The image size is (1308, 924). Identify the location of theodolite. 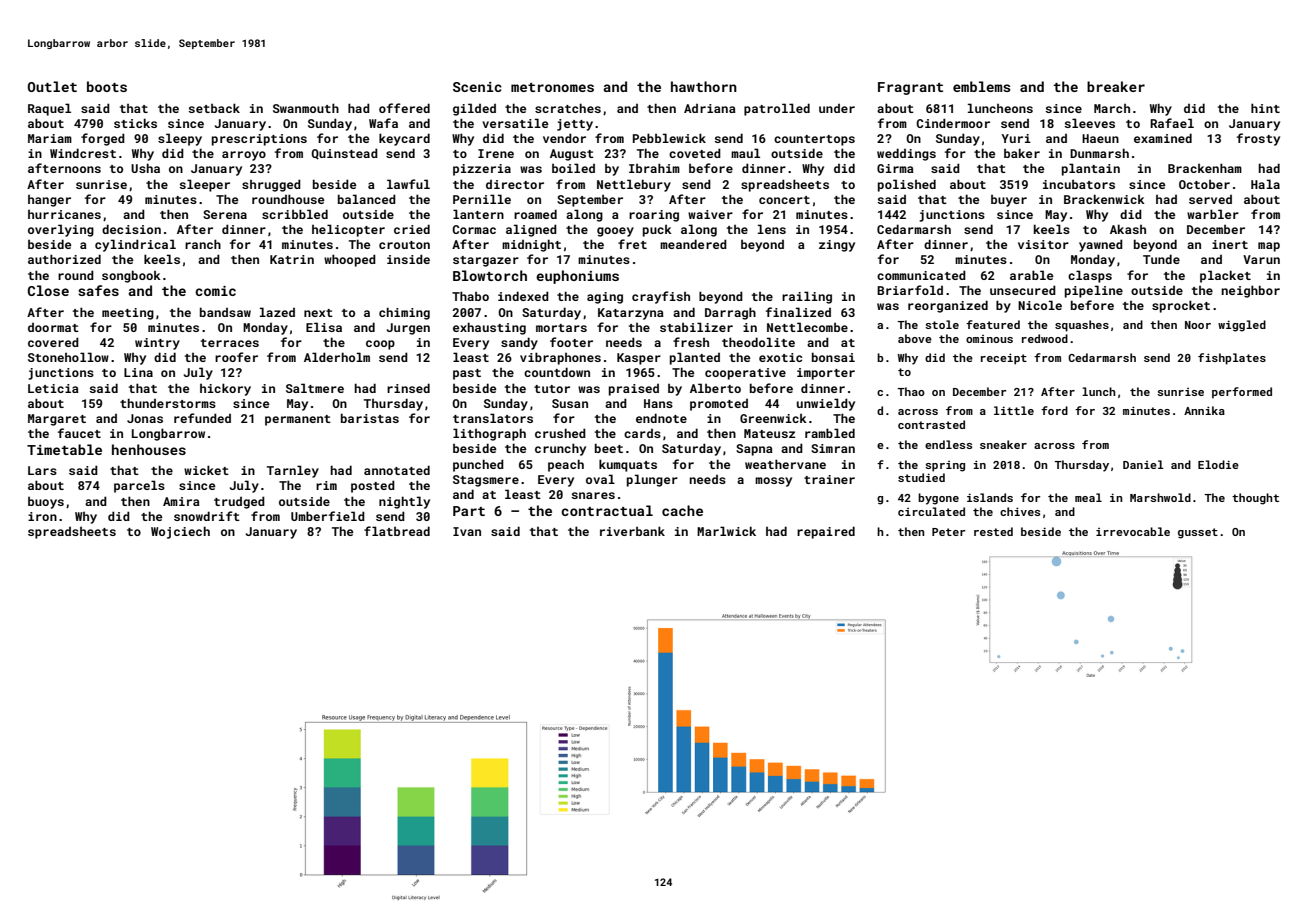
(758, 342).
